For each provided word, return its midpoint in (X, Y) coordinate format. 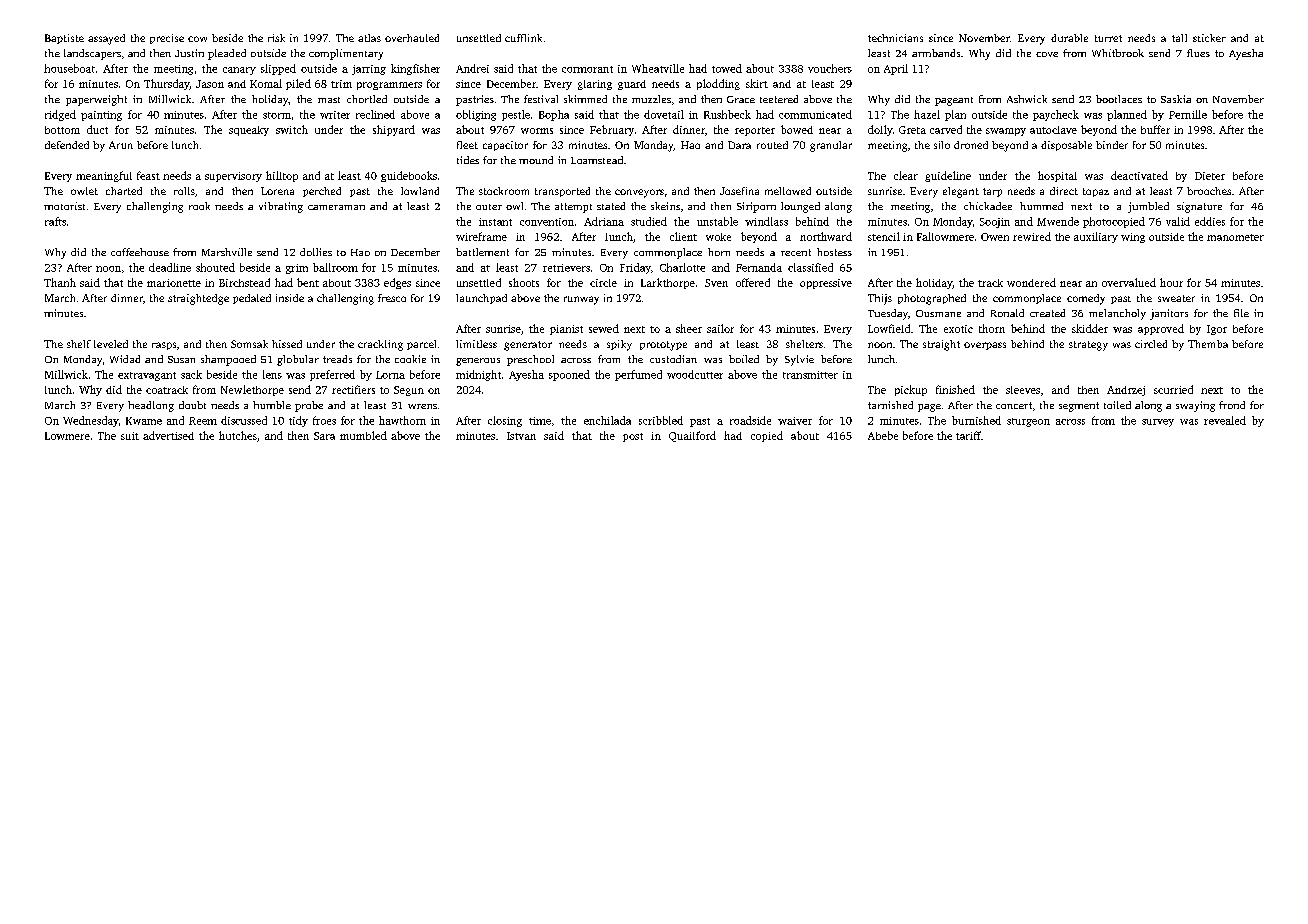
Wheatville (658, 68)
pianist (566, 330)
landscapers (92, 54)
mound (536, 160)
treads (337, 359)
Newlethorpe (252, 390)
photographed (932, 299)
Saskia (1176, 99)
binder (1112, 145)
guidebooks (409, 176)
